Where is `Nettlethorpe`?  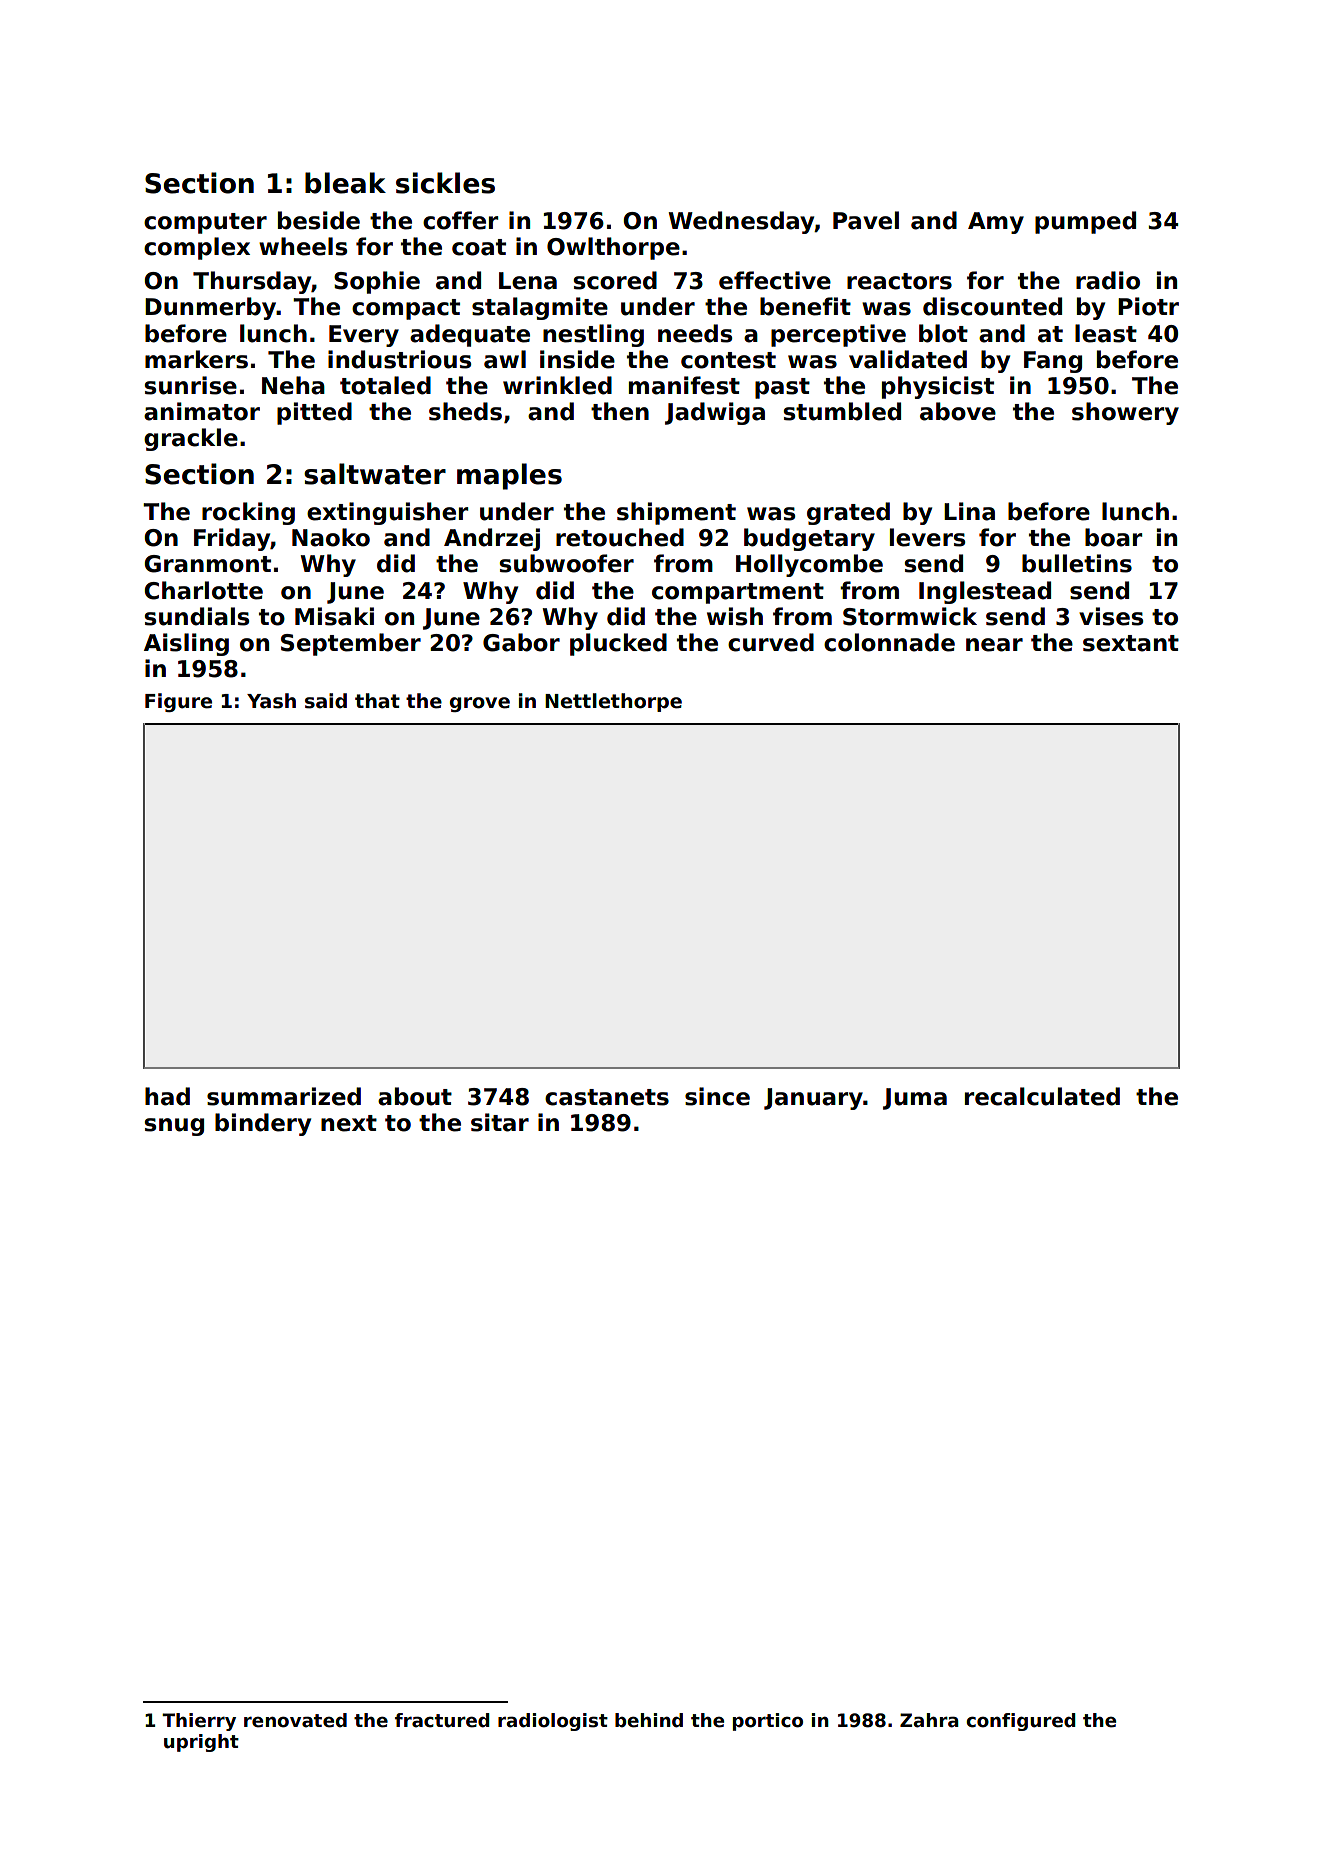
Nettlethorpe is located at coordinates (613, 702).
